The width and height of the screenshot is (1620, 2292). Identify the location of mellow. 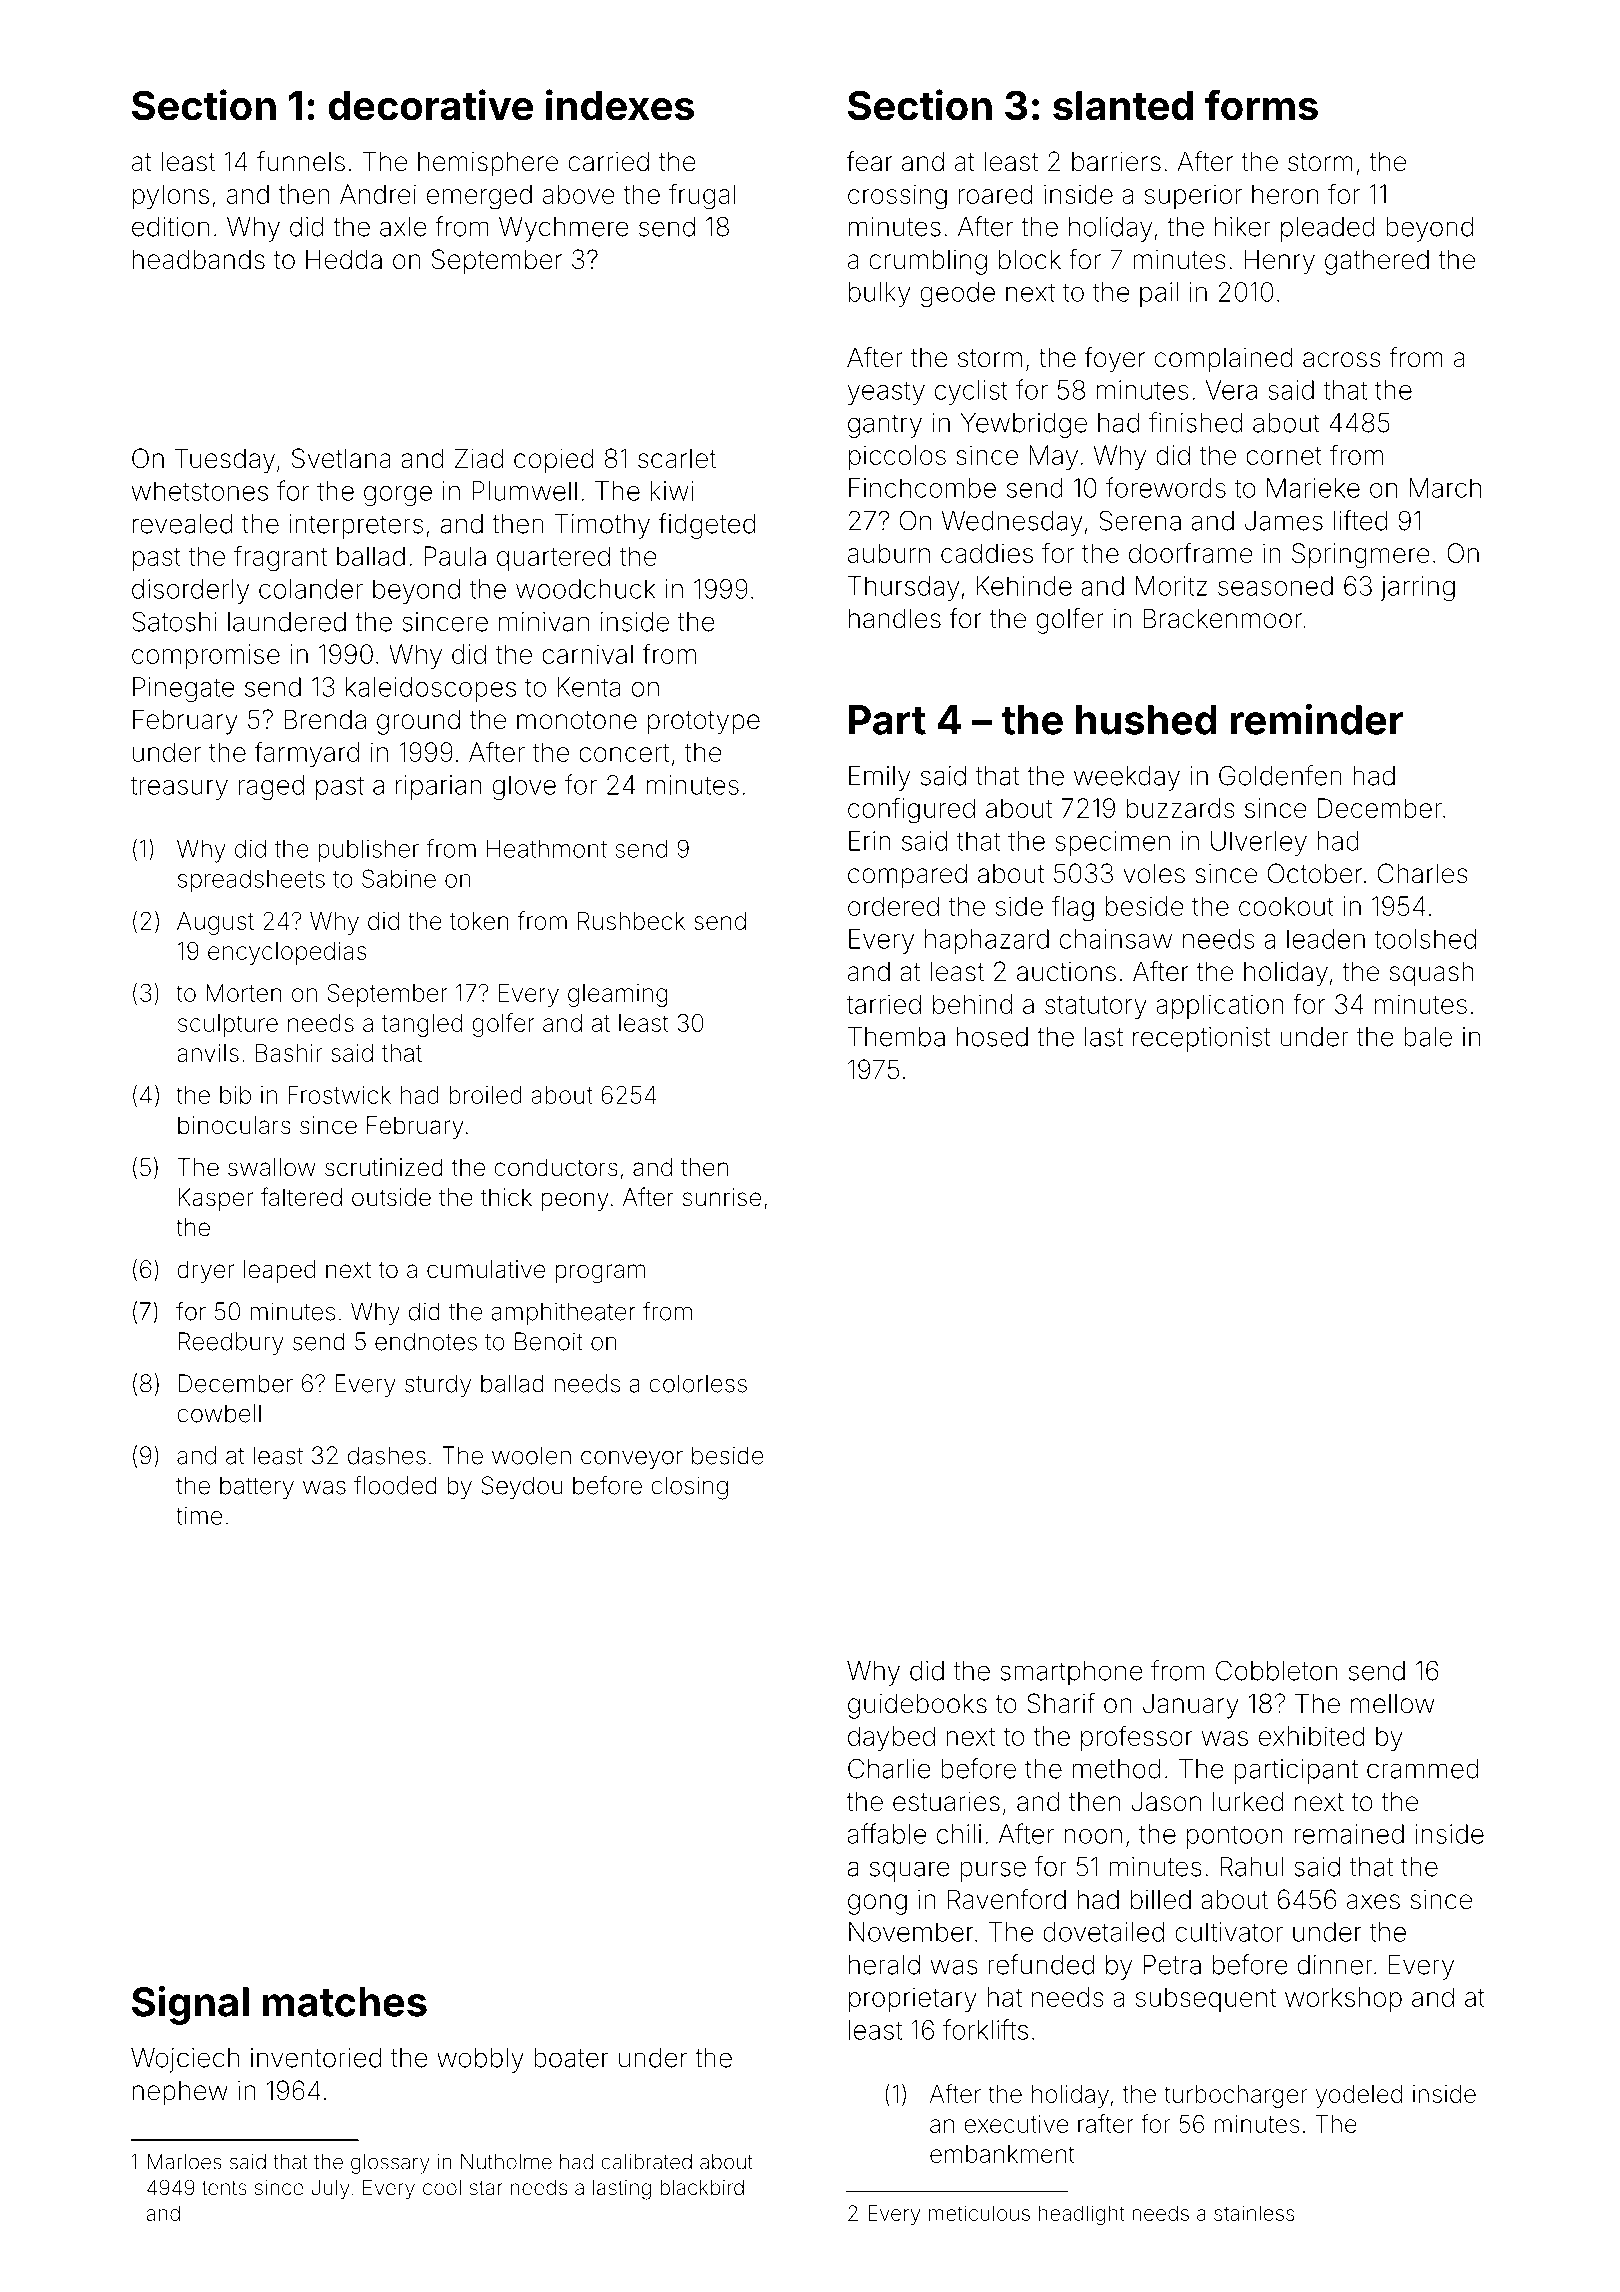
(1392, 1704).
